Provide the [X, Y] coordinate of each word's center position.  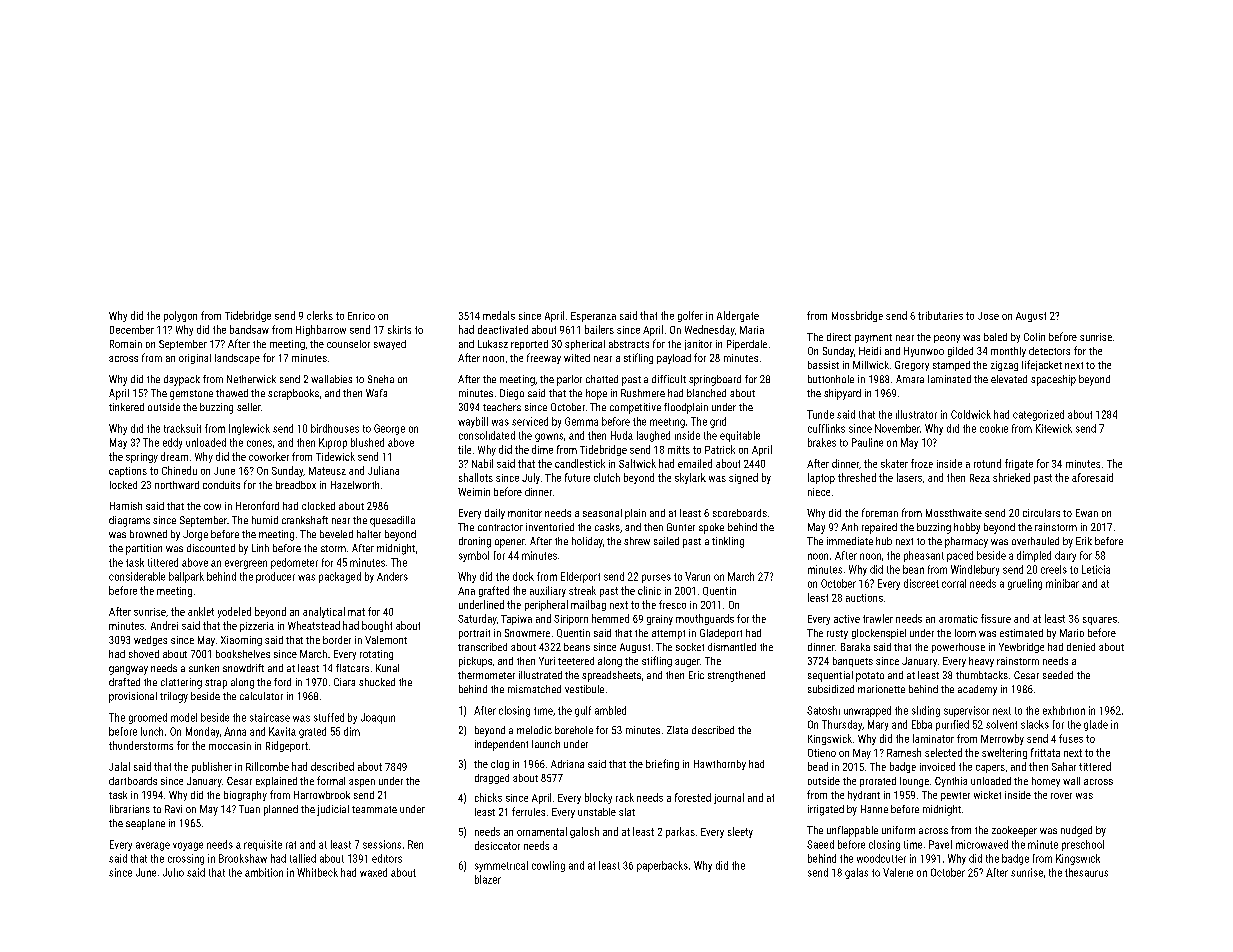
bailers [599, 329]
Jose [988, 316]
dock [523, 576]
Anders [392, 576]
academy [977, 690]
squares [1100, 621]
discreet [921, 583]
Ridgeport [287, 746]
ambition [264, 872]
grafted [494, 591]
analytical [324, 612]
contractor [500, 527]
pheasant [924, 556]
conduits [221, 485]
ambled [610, 710]
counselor [348, 344]
